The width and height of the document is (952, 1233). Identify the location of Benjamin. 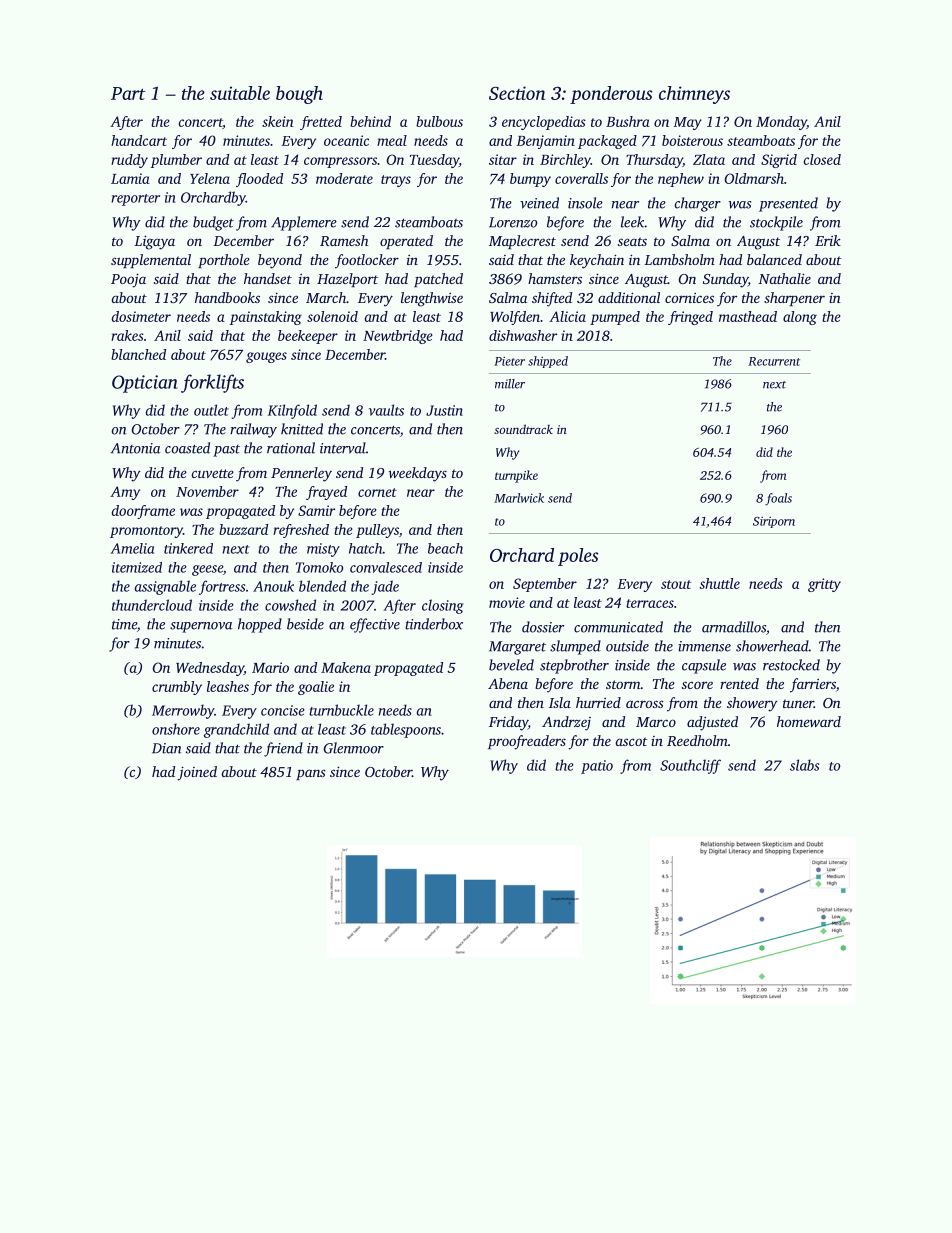
(545, 142).
